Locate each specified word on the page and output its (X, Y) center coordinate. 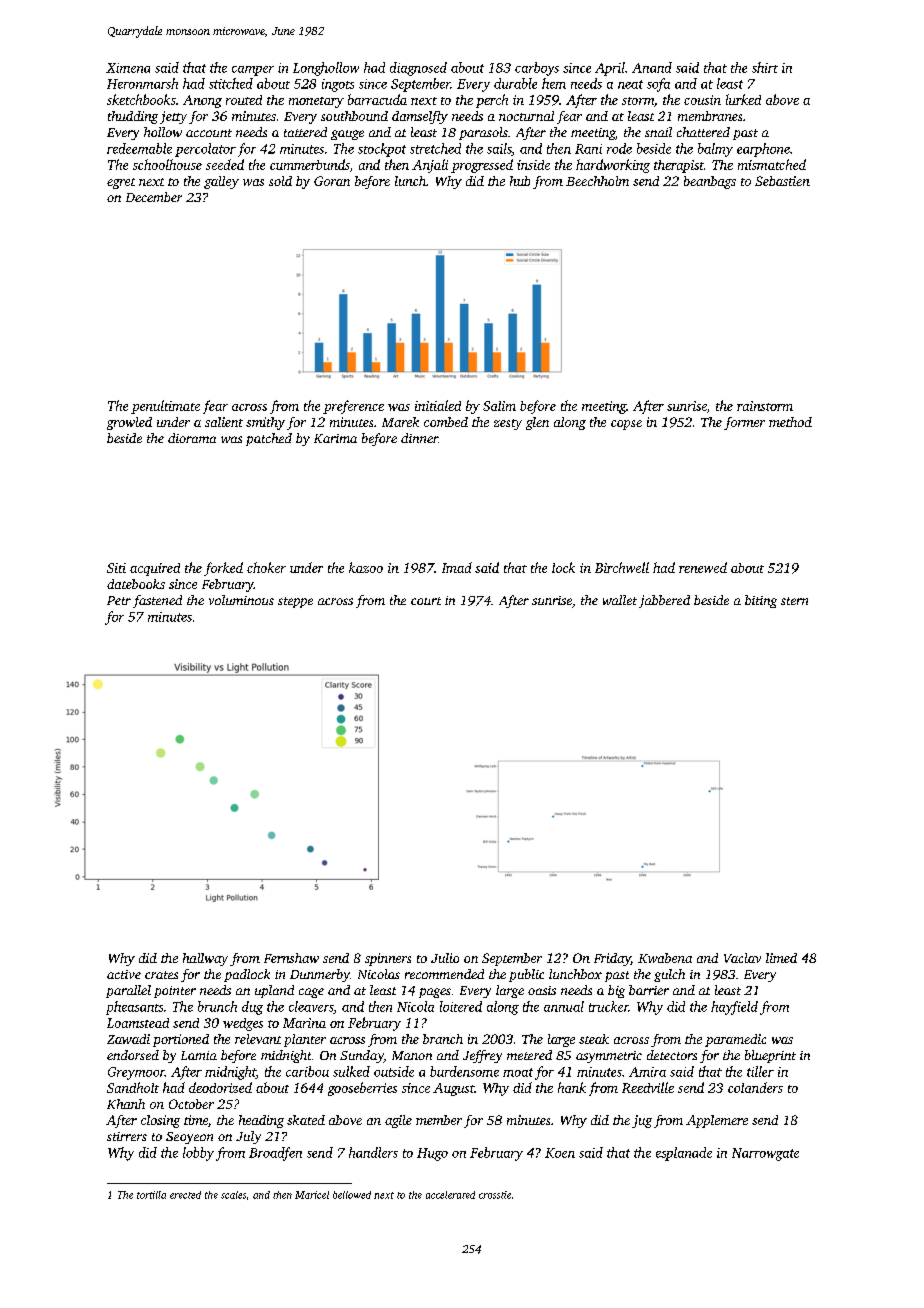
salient (224, 422)
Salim (499, 406)
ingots (338, 85)
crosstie (495, 1195)
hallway (205, 959)
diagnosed (418, 69)
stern (794, 601)
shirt (765, 67)
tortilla (151, 1195)
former (744, 423)
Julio (445, 958)
